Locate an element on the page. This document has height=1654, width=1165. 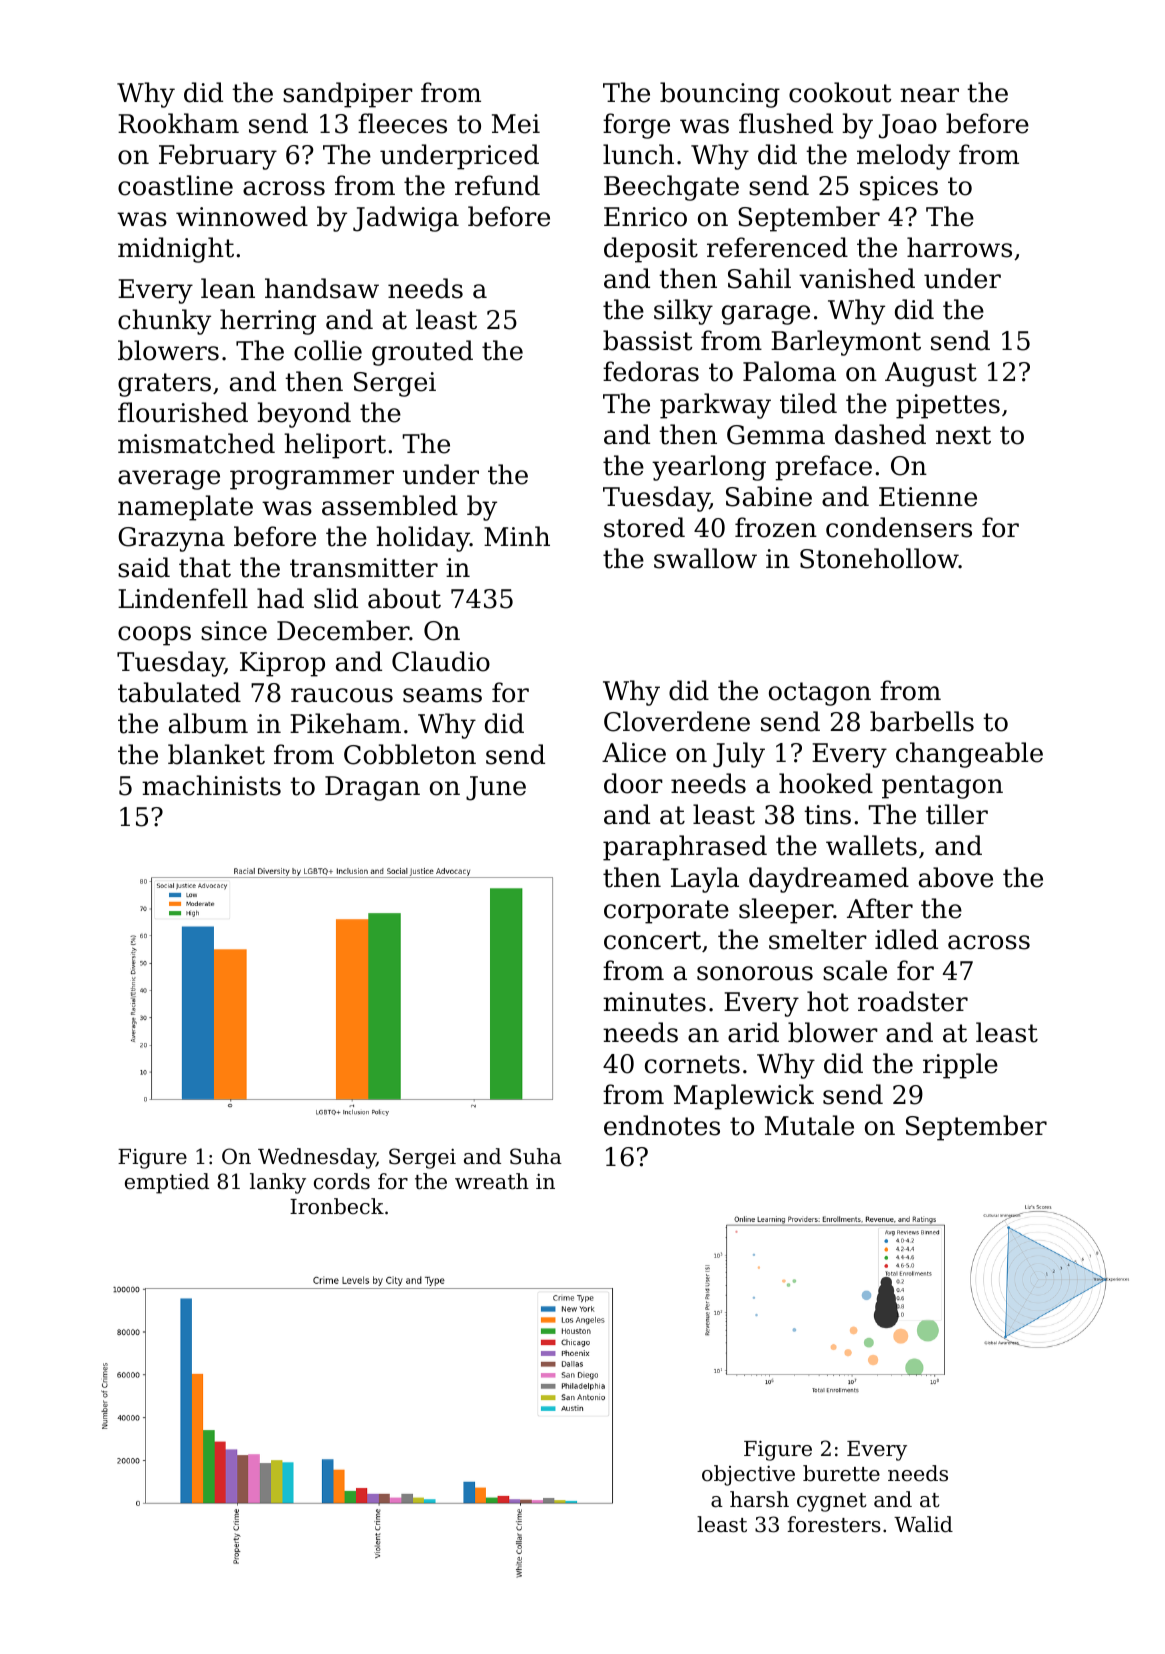
Enrico is located at coordinates (645, 217).
